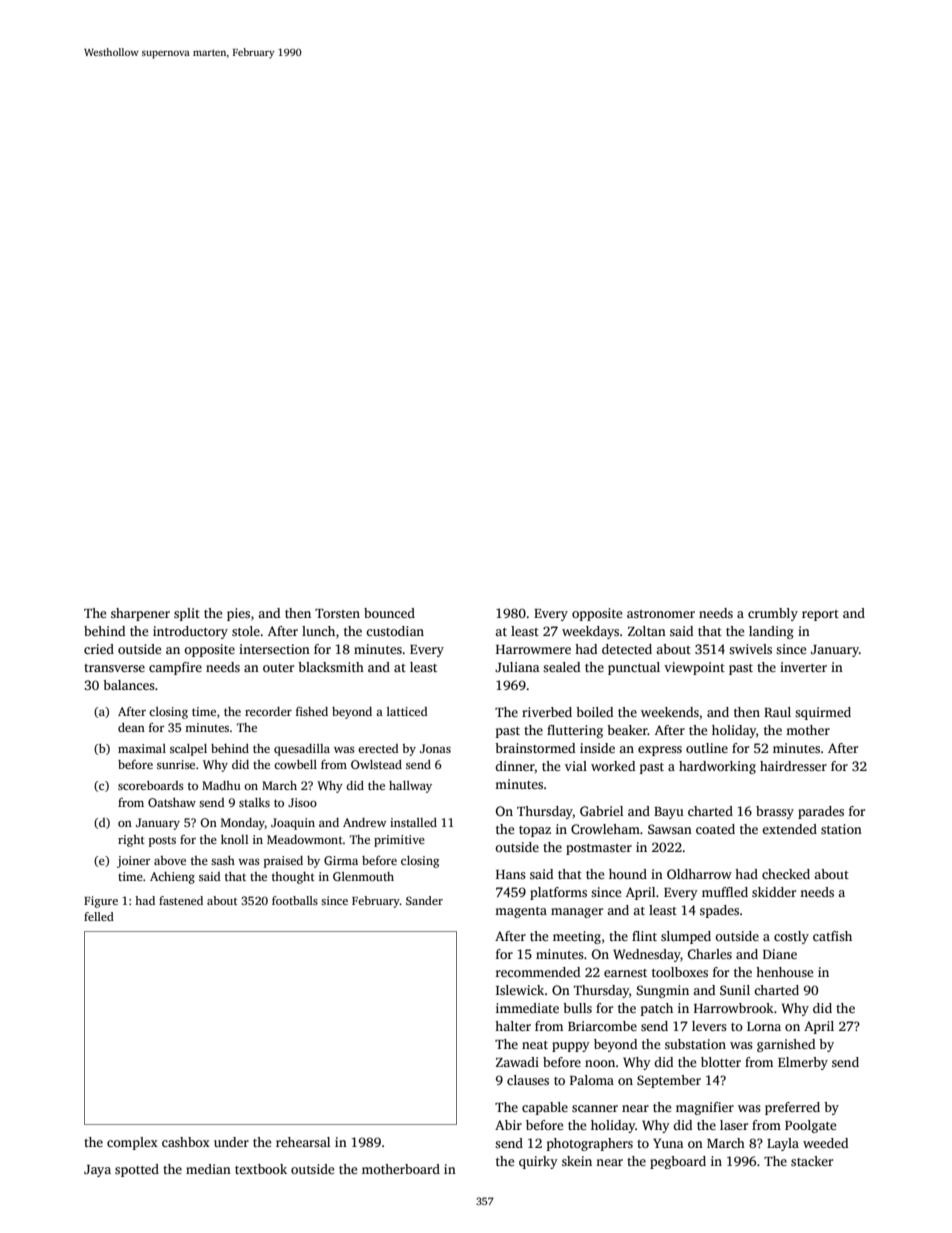  Describe the element at coordinates (513, 1026) in the document. I see `halter` at that location.
